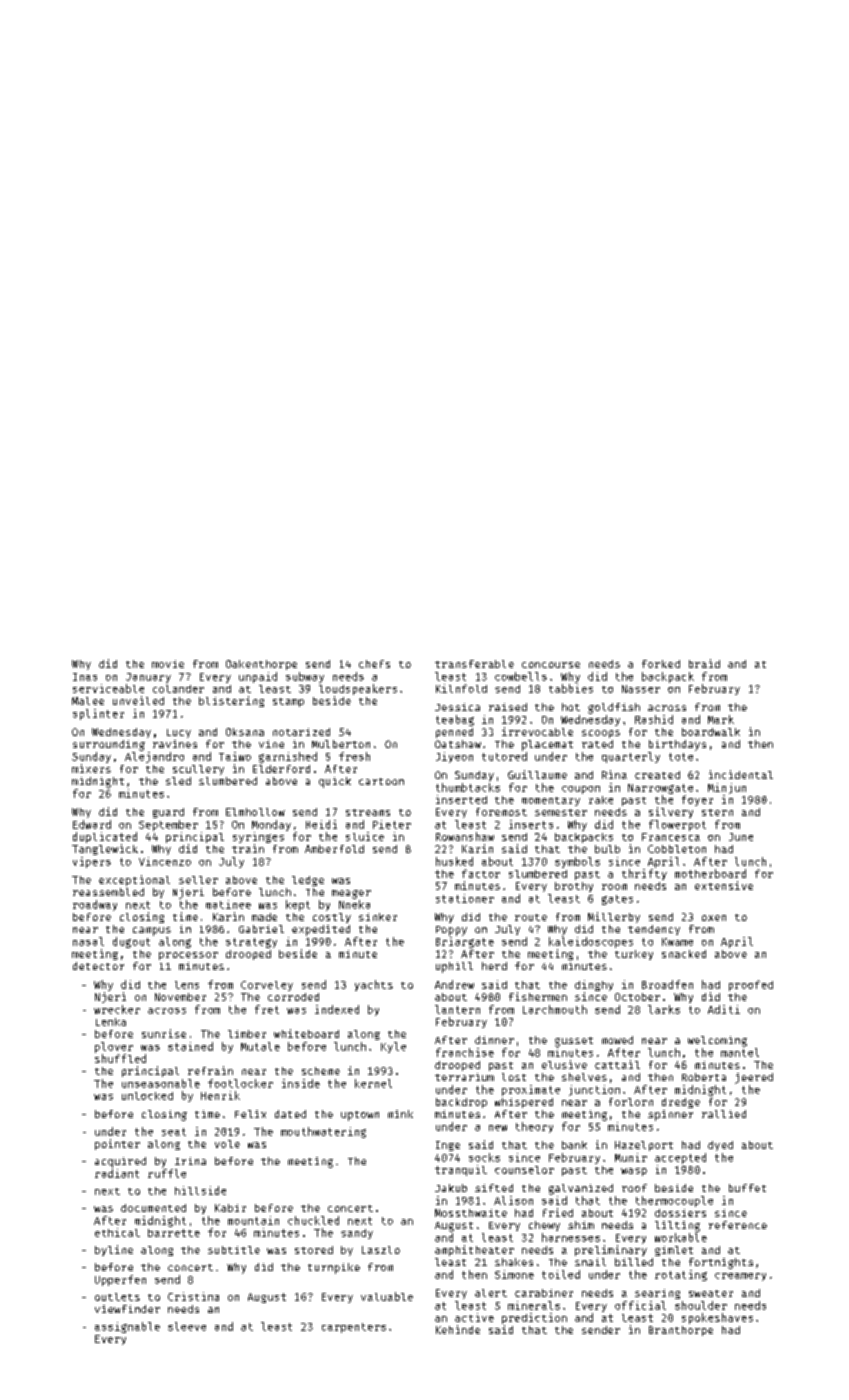  I want to click on ethical, so click(117, 1232).
